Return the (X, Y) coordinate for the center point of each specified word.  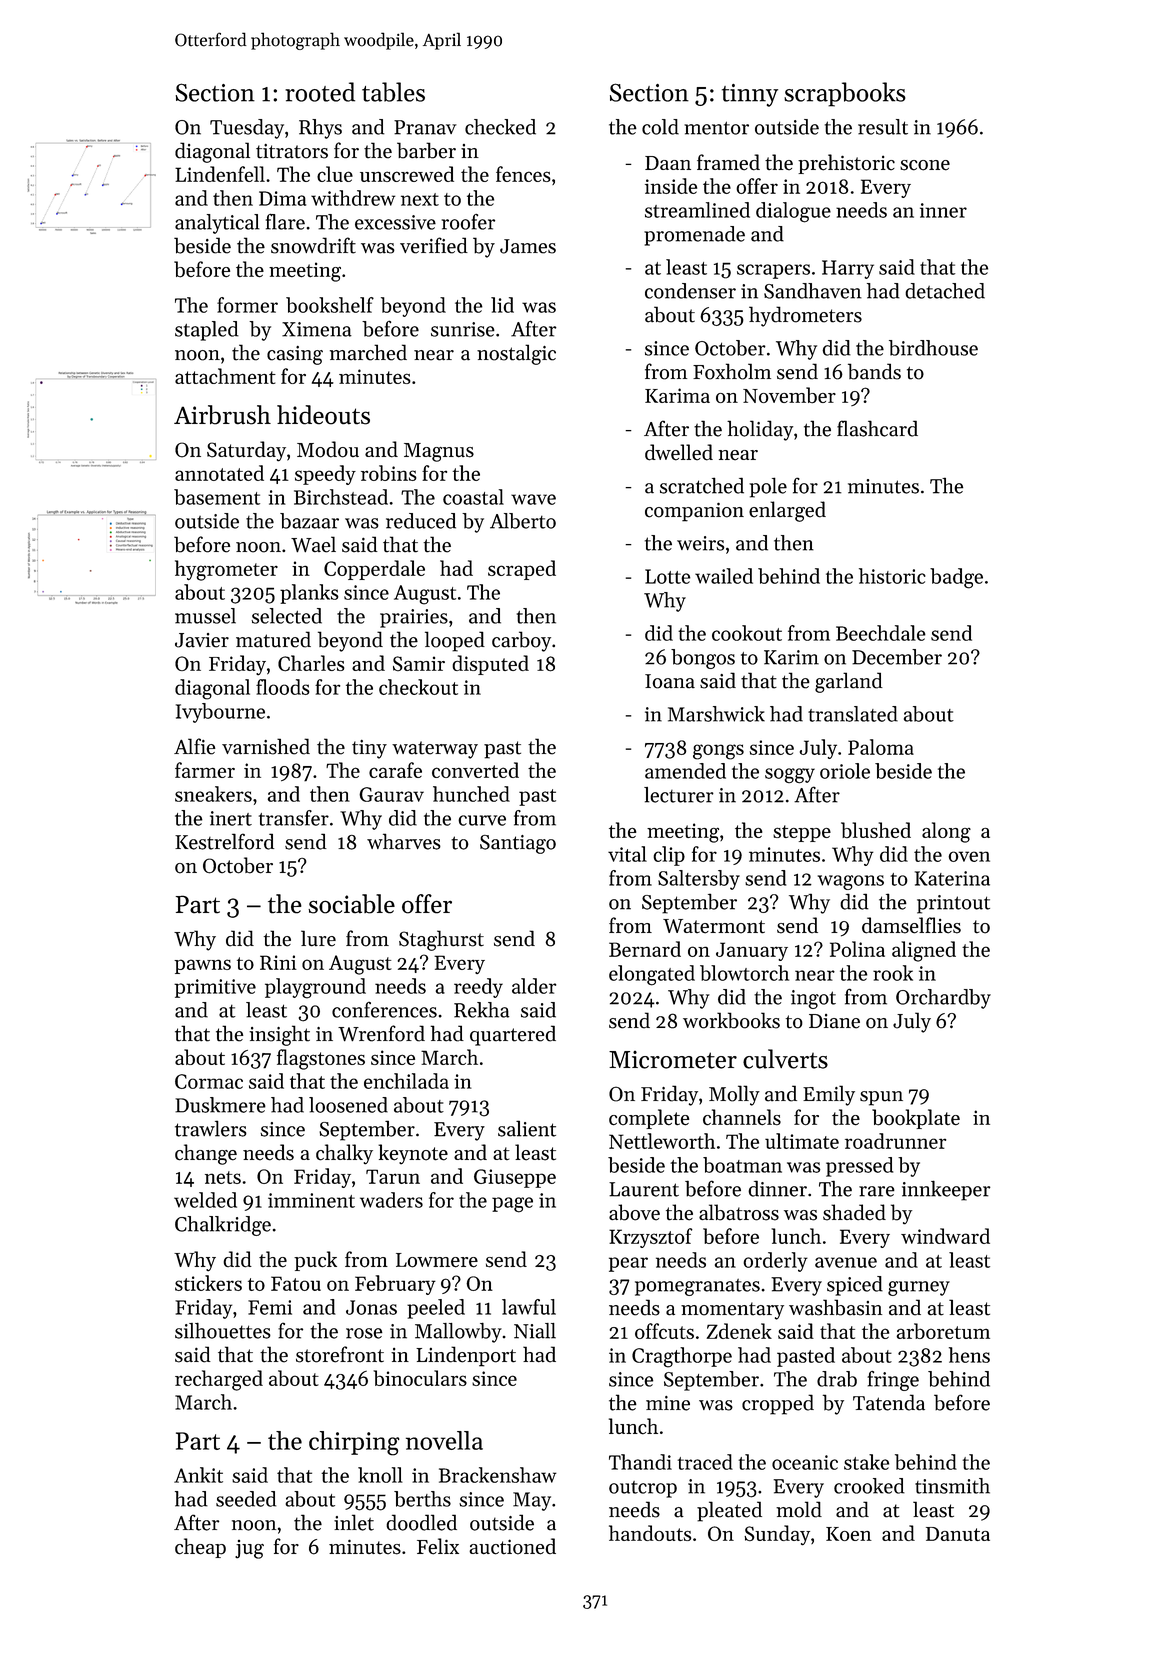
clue (335, 174)
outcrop (643, 1489)
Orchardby (943, 999)
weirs (700, 543)
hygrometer (226, 570)
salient (527, 1128)
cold (660, 127)
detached (945, 291)
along (946, 832)
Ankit (198, 1475)
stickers (208, 1283)
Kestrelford (224, 841)
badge (956, 578)
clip (669, 856)
